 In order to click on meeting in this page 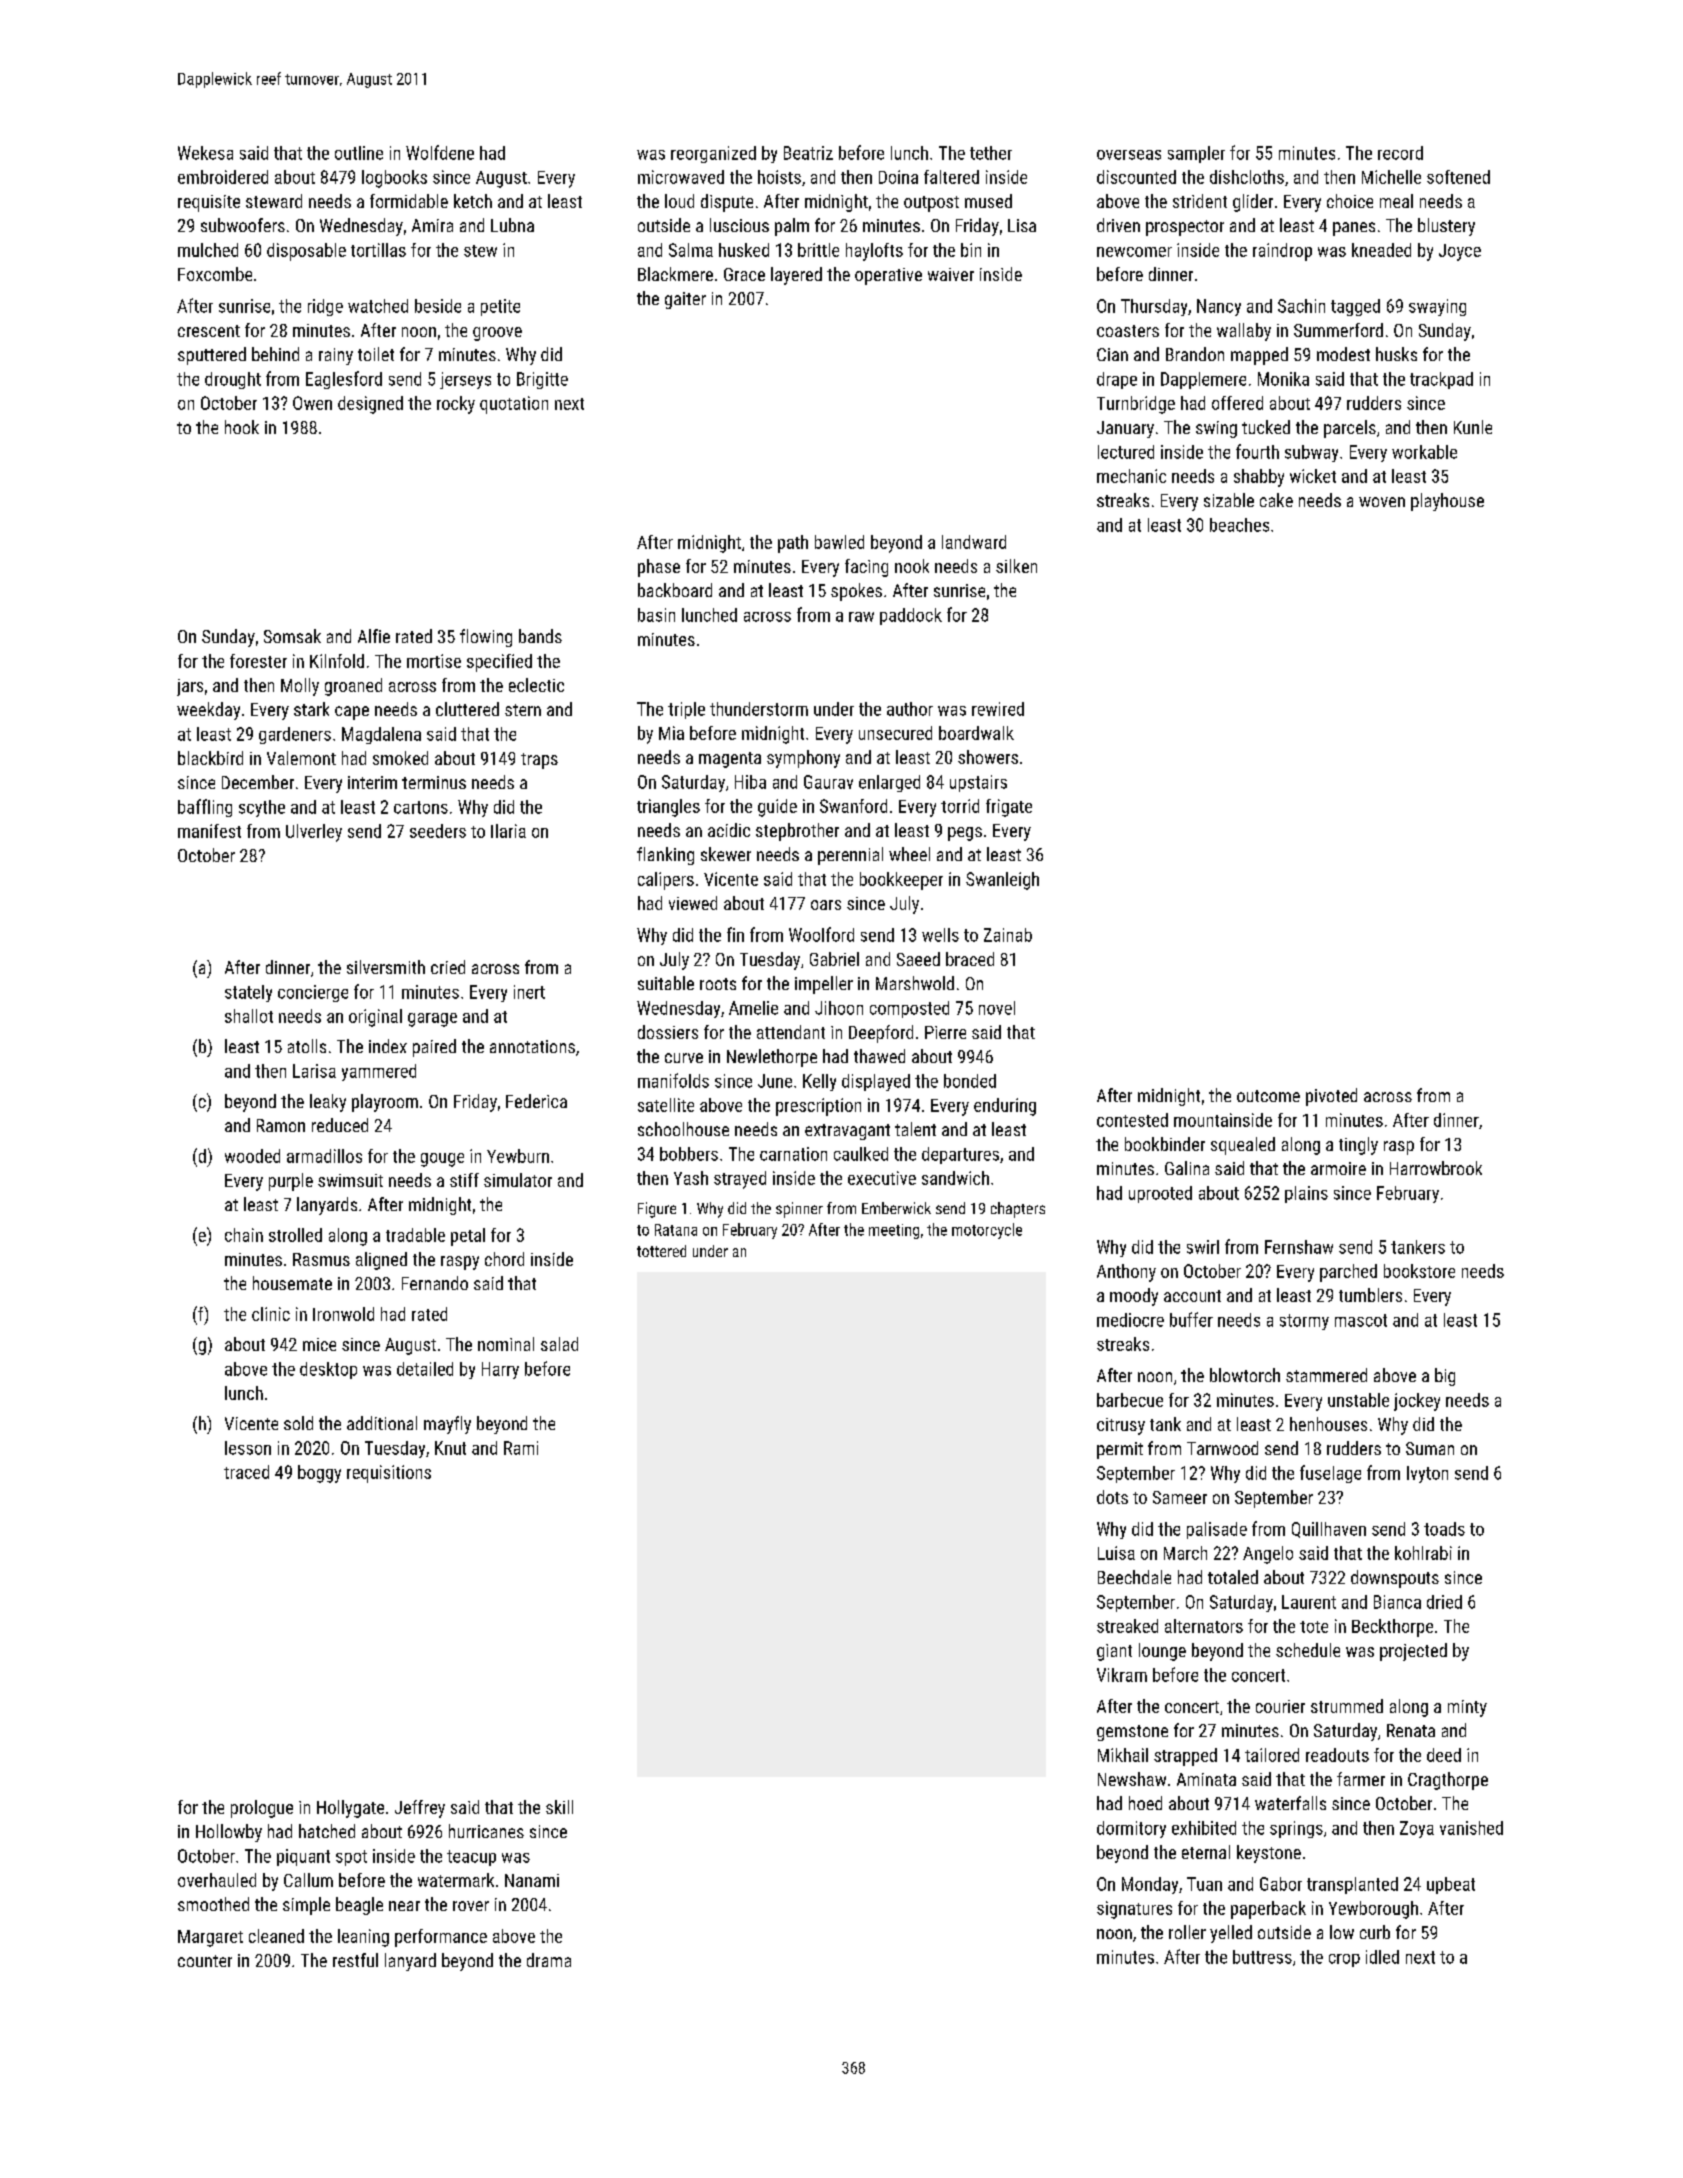, I will do `click(894, 1231)`.
